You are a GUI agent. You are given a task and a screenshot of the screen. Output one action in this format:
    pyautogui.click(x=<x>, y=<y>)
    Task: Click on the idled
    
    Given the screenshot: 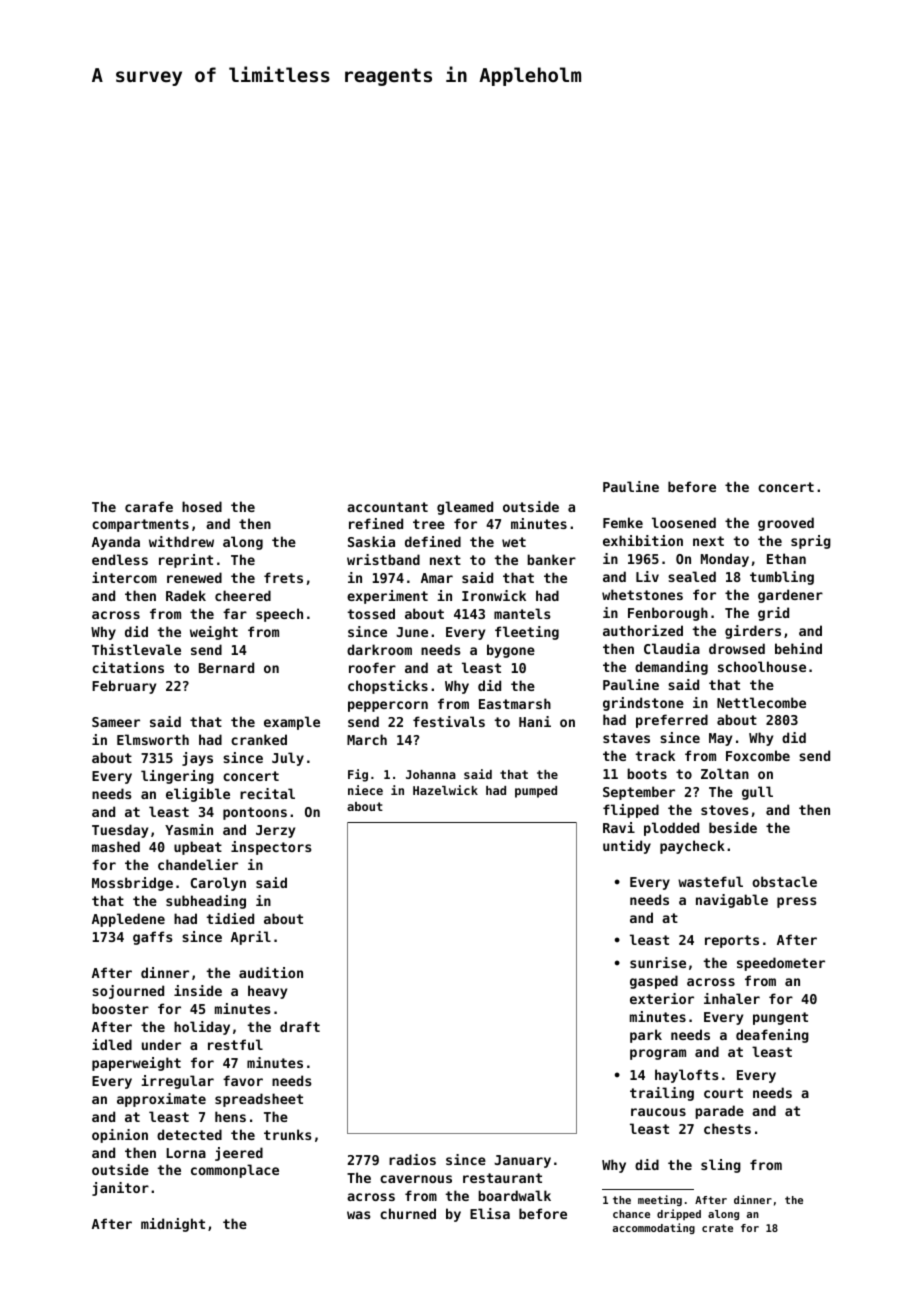 What is the action you would take?
    pyautogui.click(x=112, y=1044)
